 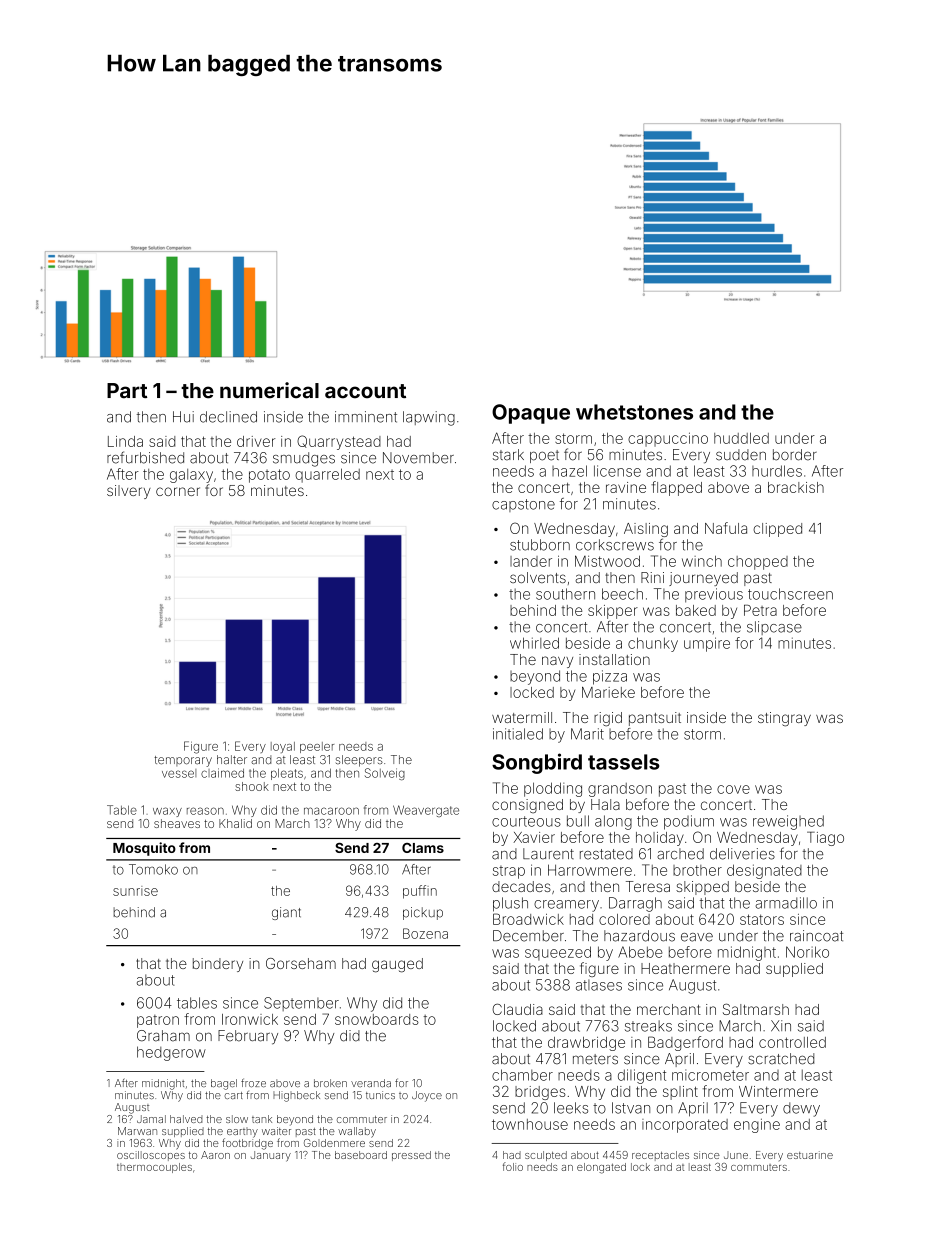 What do you see at coordinates (262, 1119) in the screenshot?
I see `tank` at bounding box center [262, 1119].
